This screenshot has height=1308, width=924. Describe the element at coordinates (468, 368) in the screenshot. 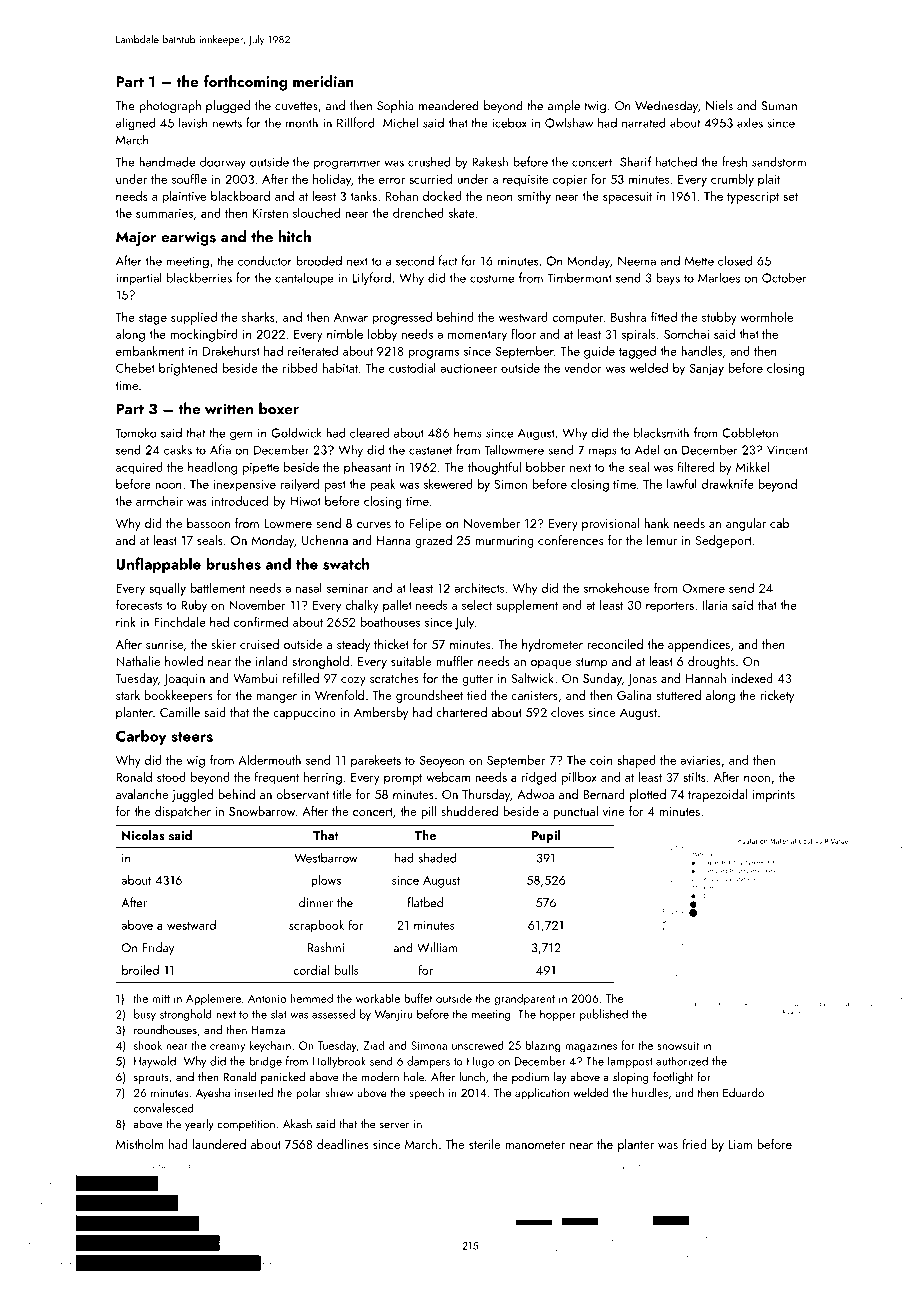

I see `auctioneer` at that location.
